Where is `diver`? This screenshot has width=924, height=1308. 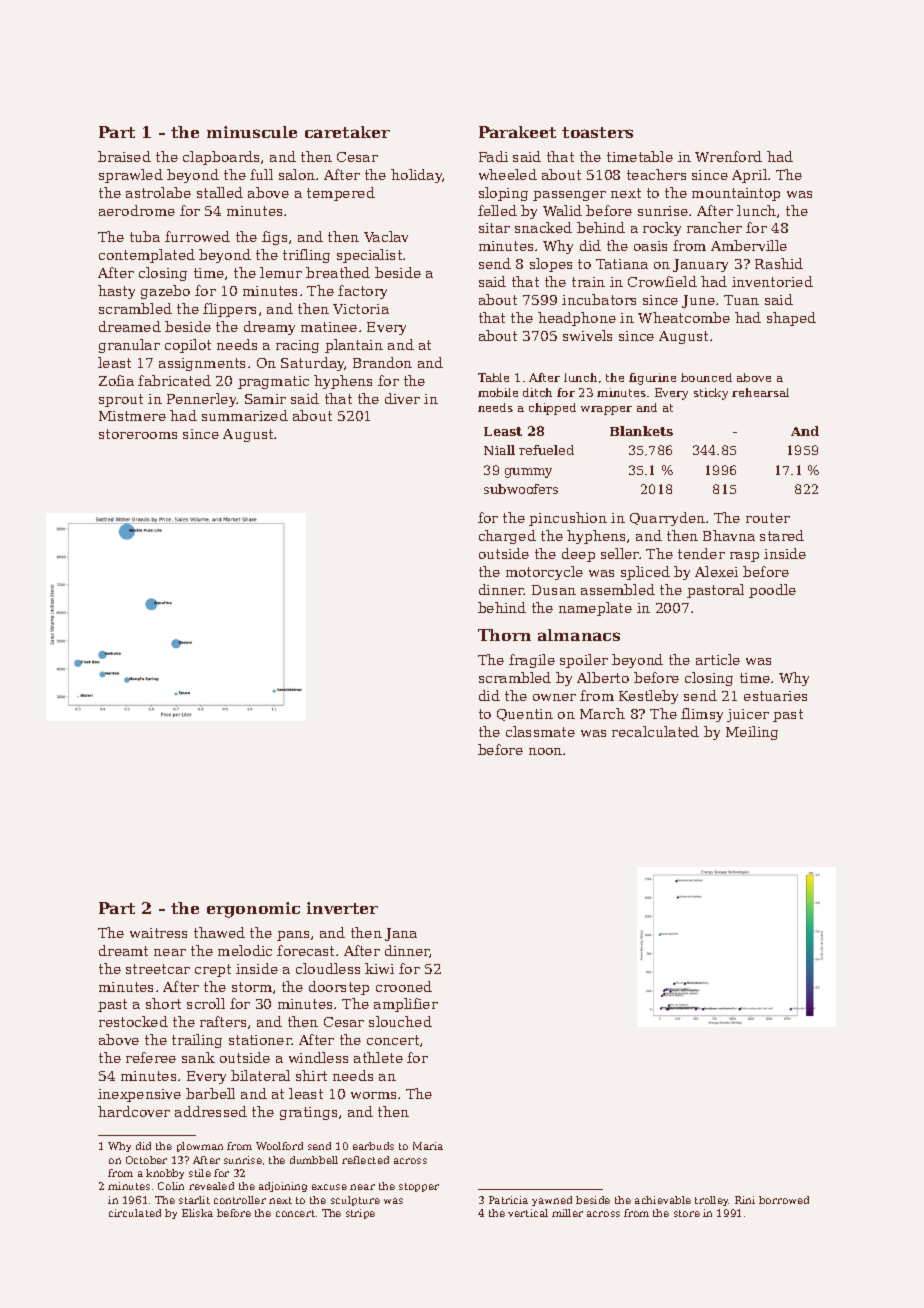 diver is located at coordinates (402, 398).
